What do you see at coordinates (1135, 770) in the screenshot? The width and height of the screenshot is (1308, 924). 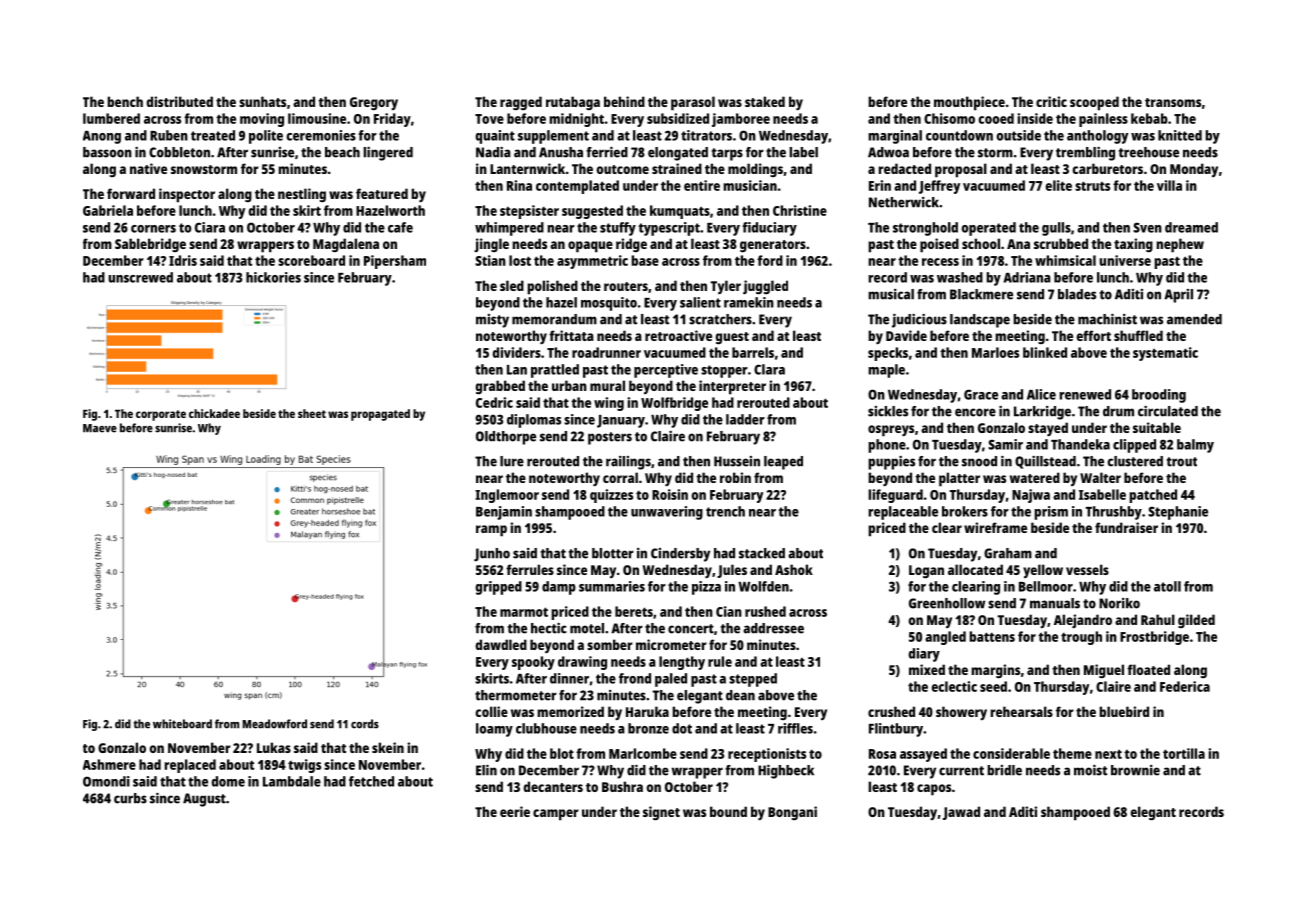 I see `brownie` at bounding box center [1135, 770].
